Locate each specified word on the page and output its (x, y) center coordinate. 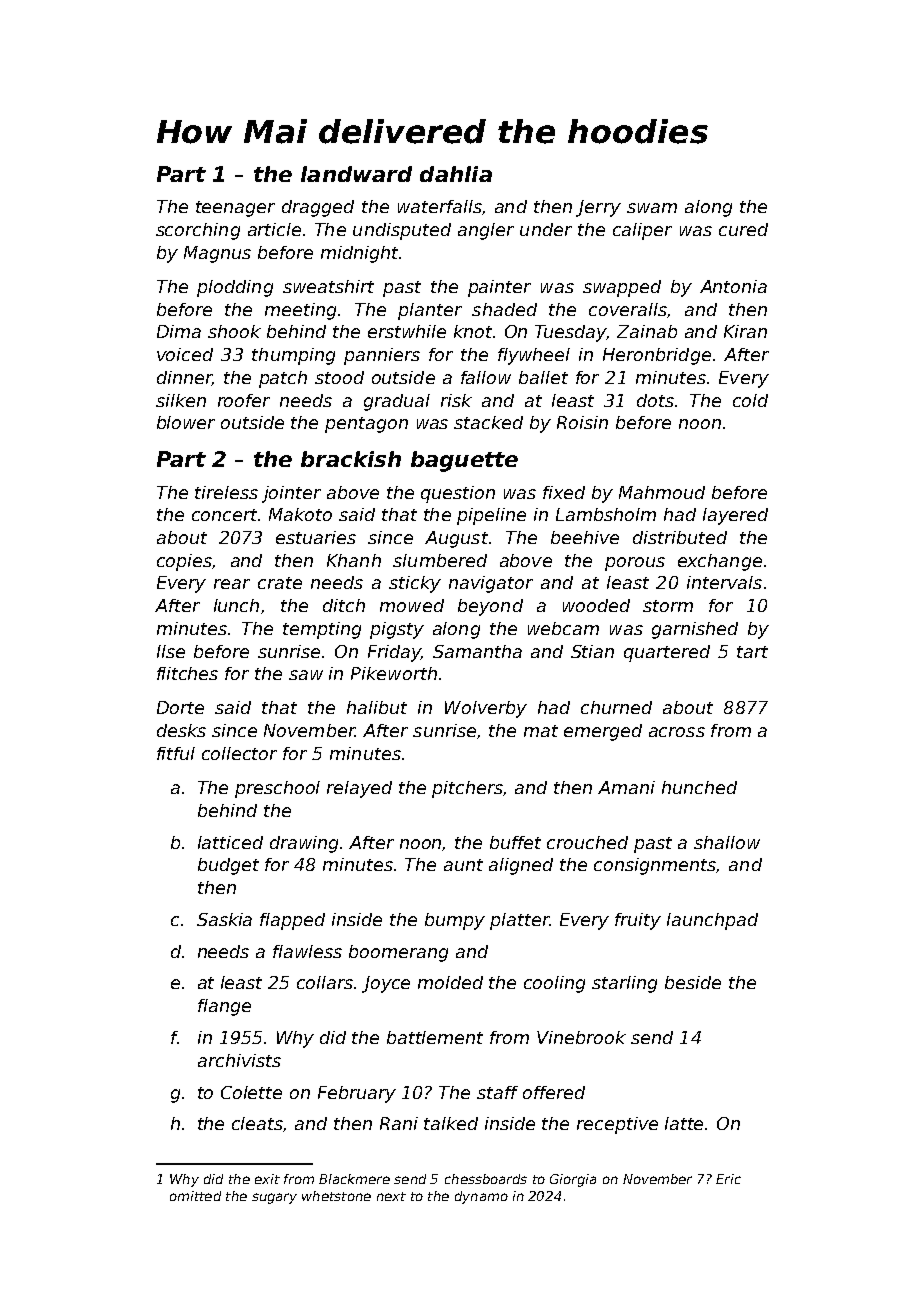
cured (743, 229)
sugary (274, 1198)
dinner (184, 378)
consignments (655, 866)
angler (486, 231)
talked (451, 1123)
